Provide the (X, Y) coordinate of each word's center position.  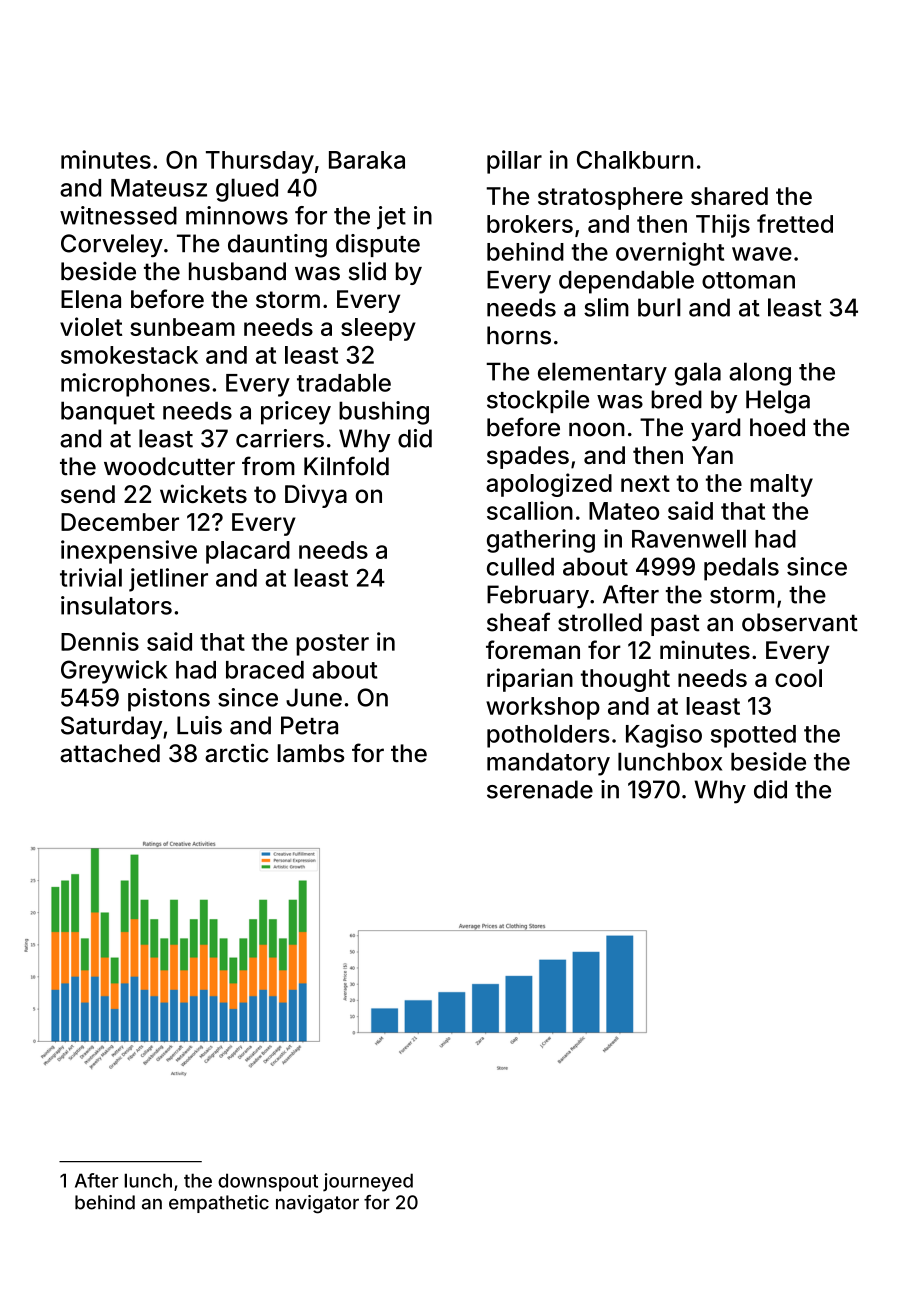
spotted (753, 736)
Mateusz (159, 188)
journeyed (368, 1182)
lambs (310, 753)
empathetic (219, 1204)
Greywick (114, 672)
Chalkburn (635, 160)
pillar (514, 162)
